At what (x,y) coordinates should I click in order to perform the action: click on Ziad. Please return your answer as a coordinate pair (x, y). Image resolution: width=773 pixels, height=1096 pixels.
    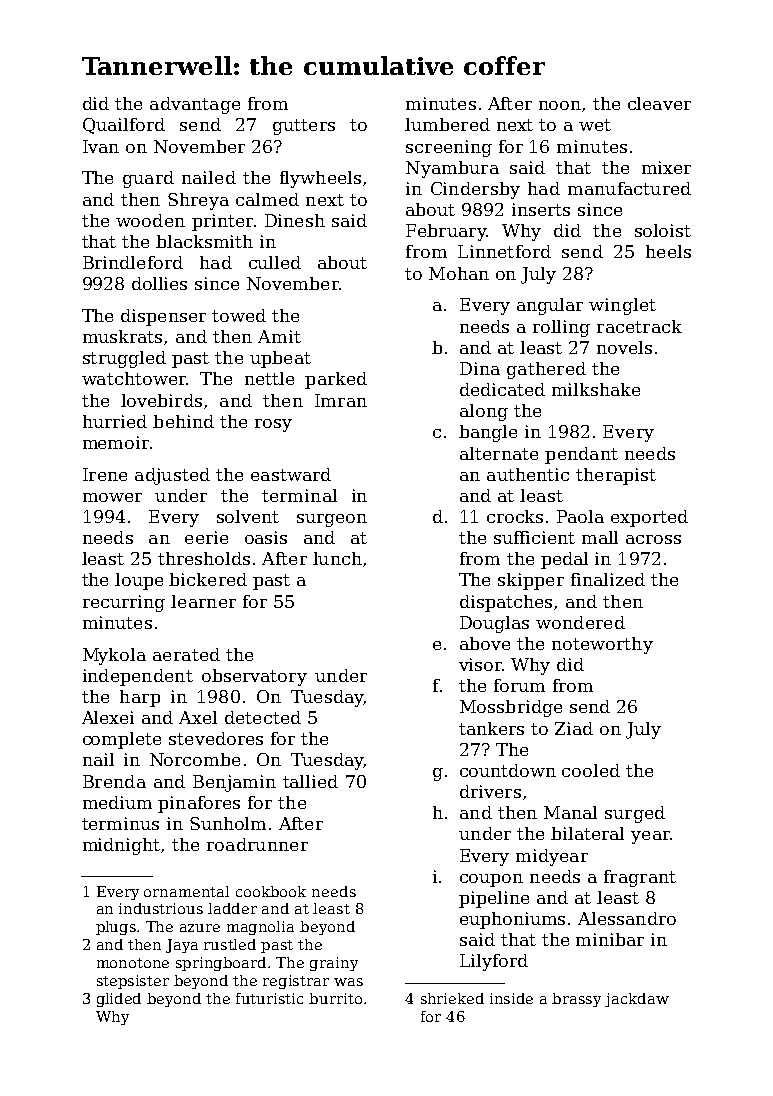
    Looking at the image, I should click on (574, 728).
